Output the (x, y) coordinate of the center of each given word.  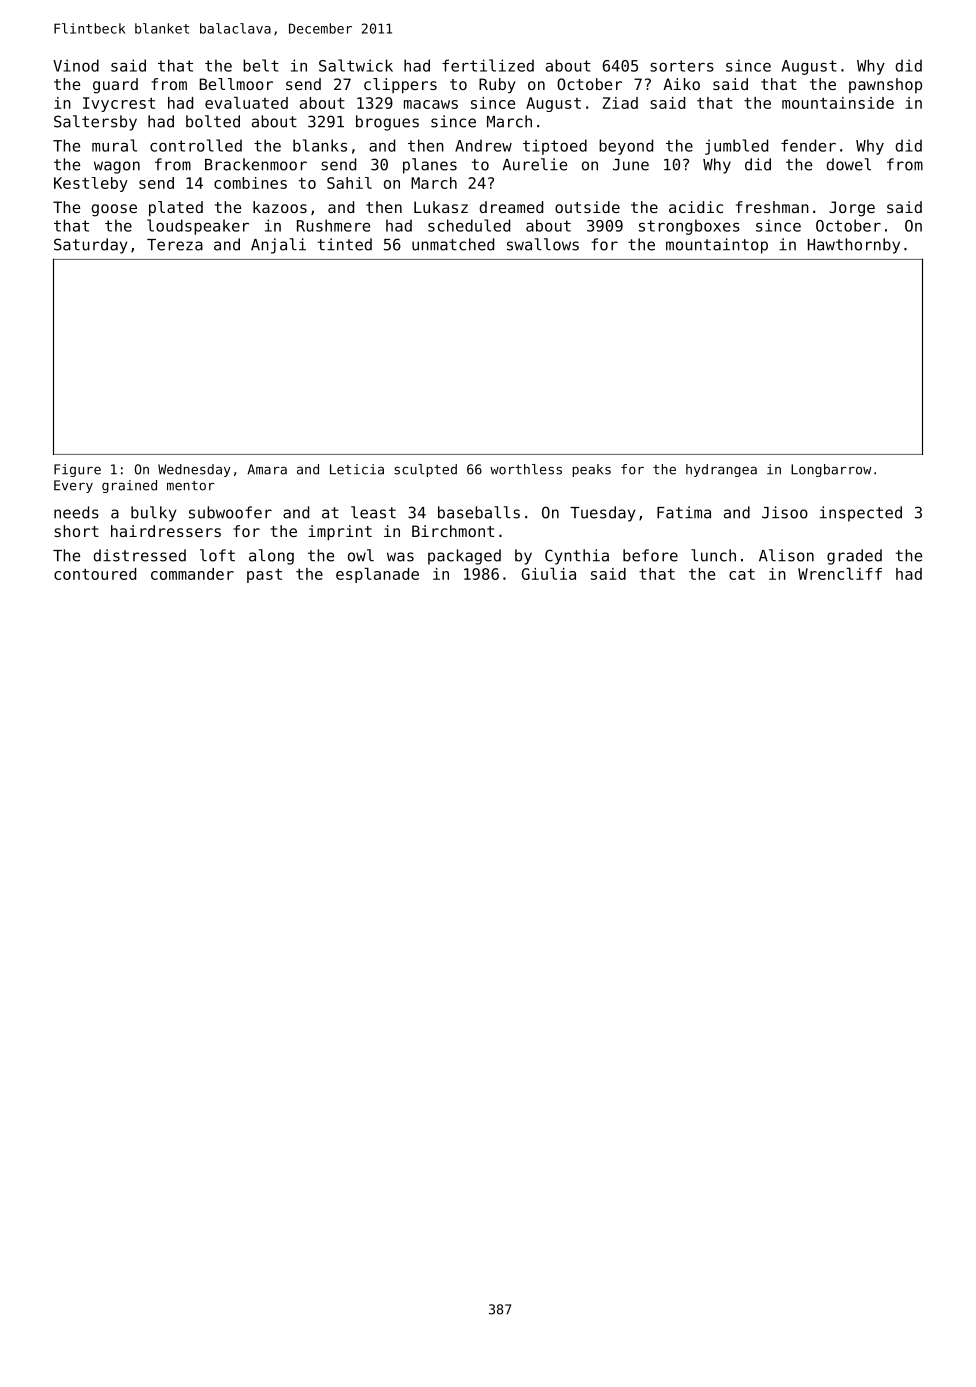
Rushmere (333, 225)
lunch (713, 555)
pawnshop (885, 85)
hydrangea (721, 470)
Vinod (76, 65)
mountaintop (717, 246)
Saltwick (356, 65)
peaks (591, 470)
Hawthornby (854, 246)
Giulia (549, 574)
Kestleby (91, 184)
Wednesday (194, 470)
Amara (267, 469)
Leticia (357, 469)
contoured (95, 574)
